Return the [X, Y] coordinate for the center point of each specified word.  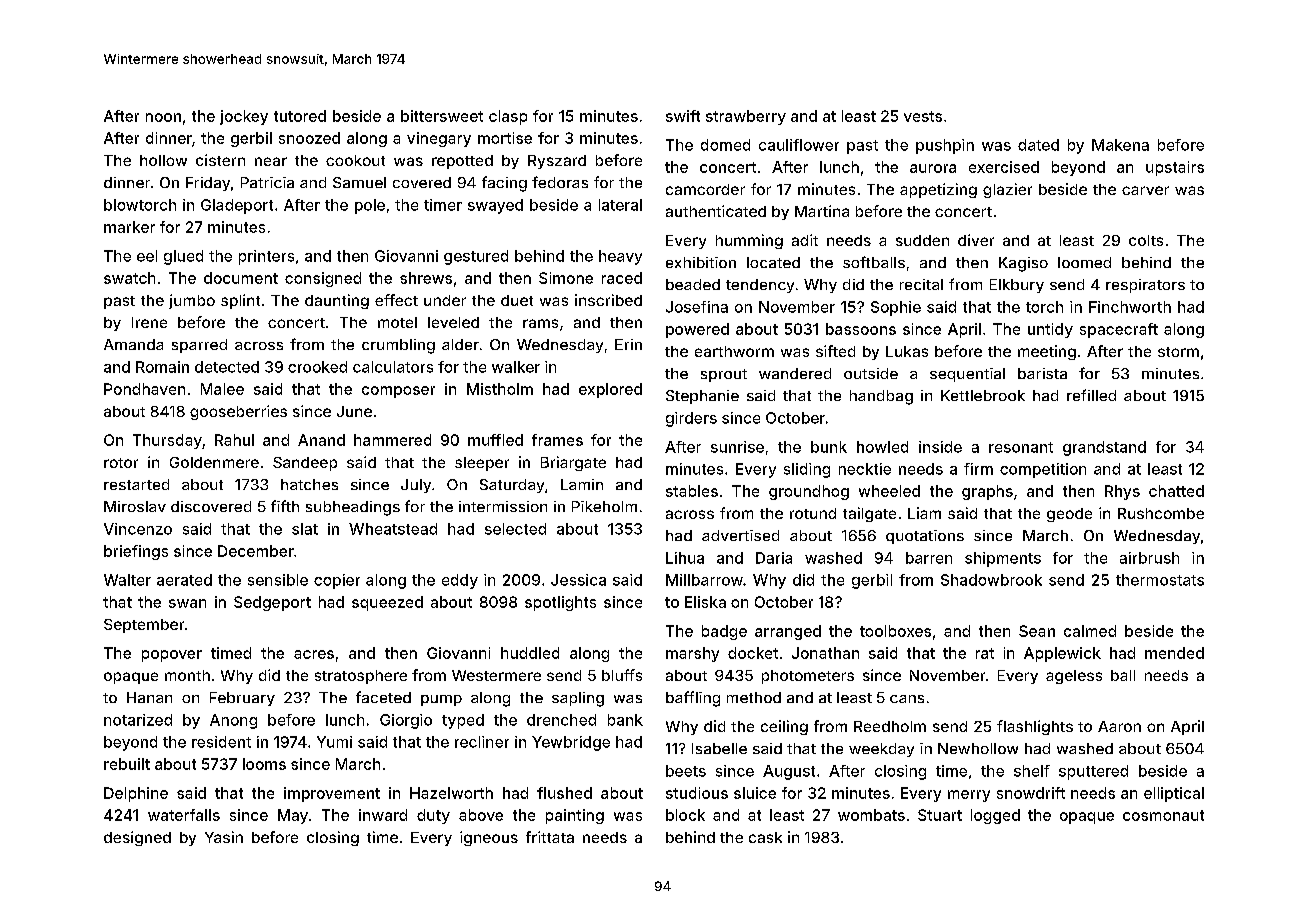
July [416, 486]
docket [753, 653]
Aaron [1119, 726]
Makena [1120, 145]
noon [163, 117]
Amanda [133, 344]
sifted [835, 351]
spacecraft [1119, 330]
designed [137, 838]
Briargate [573, 463]
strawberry [746, 117]
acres [314, 654]
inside [940, 447]
